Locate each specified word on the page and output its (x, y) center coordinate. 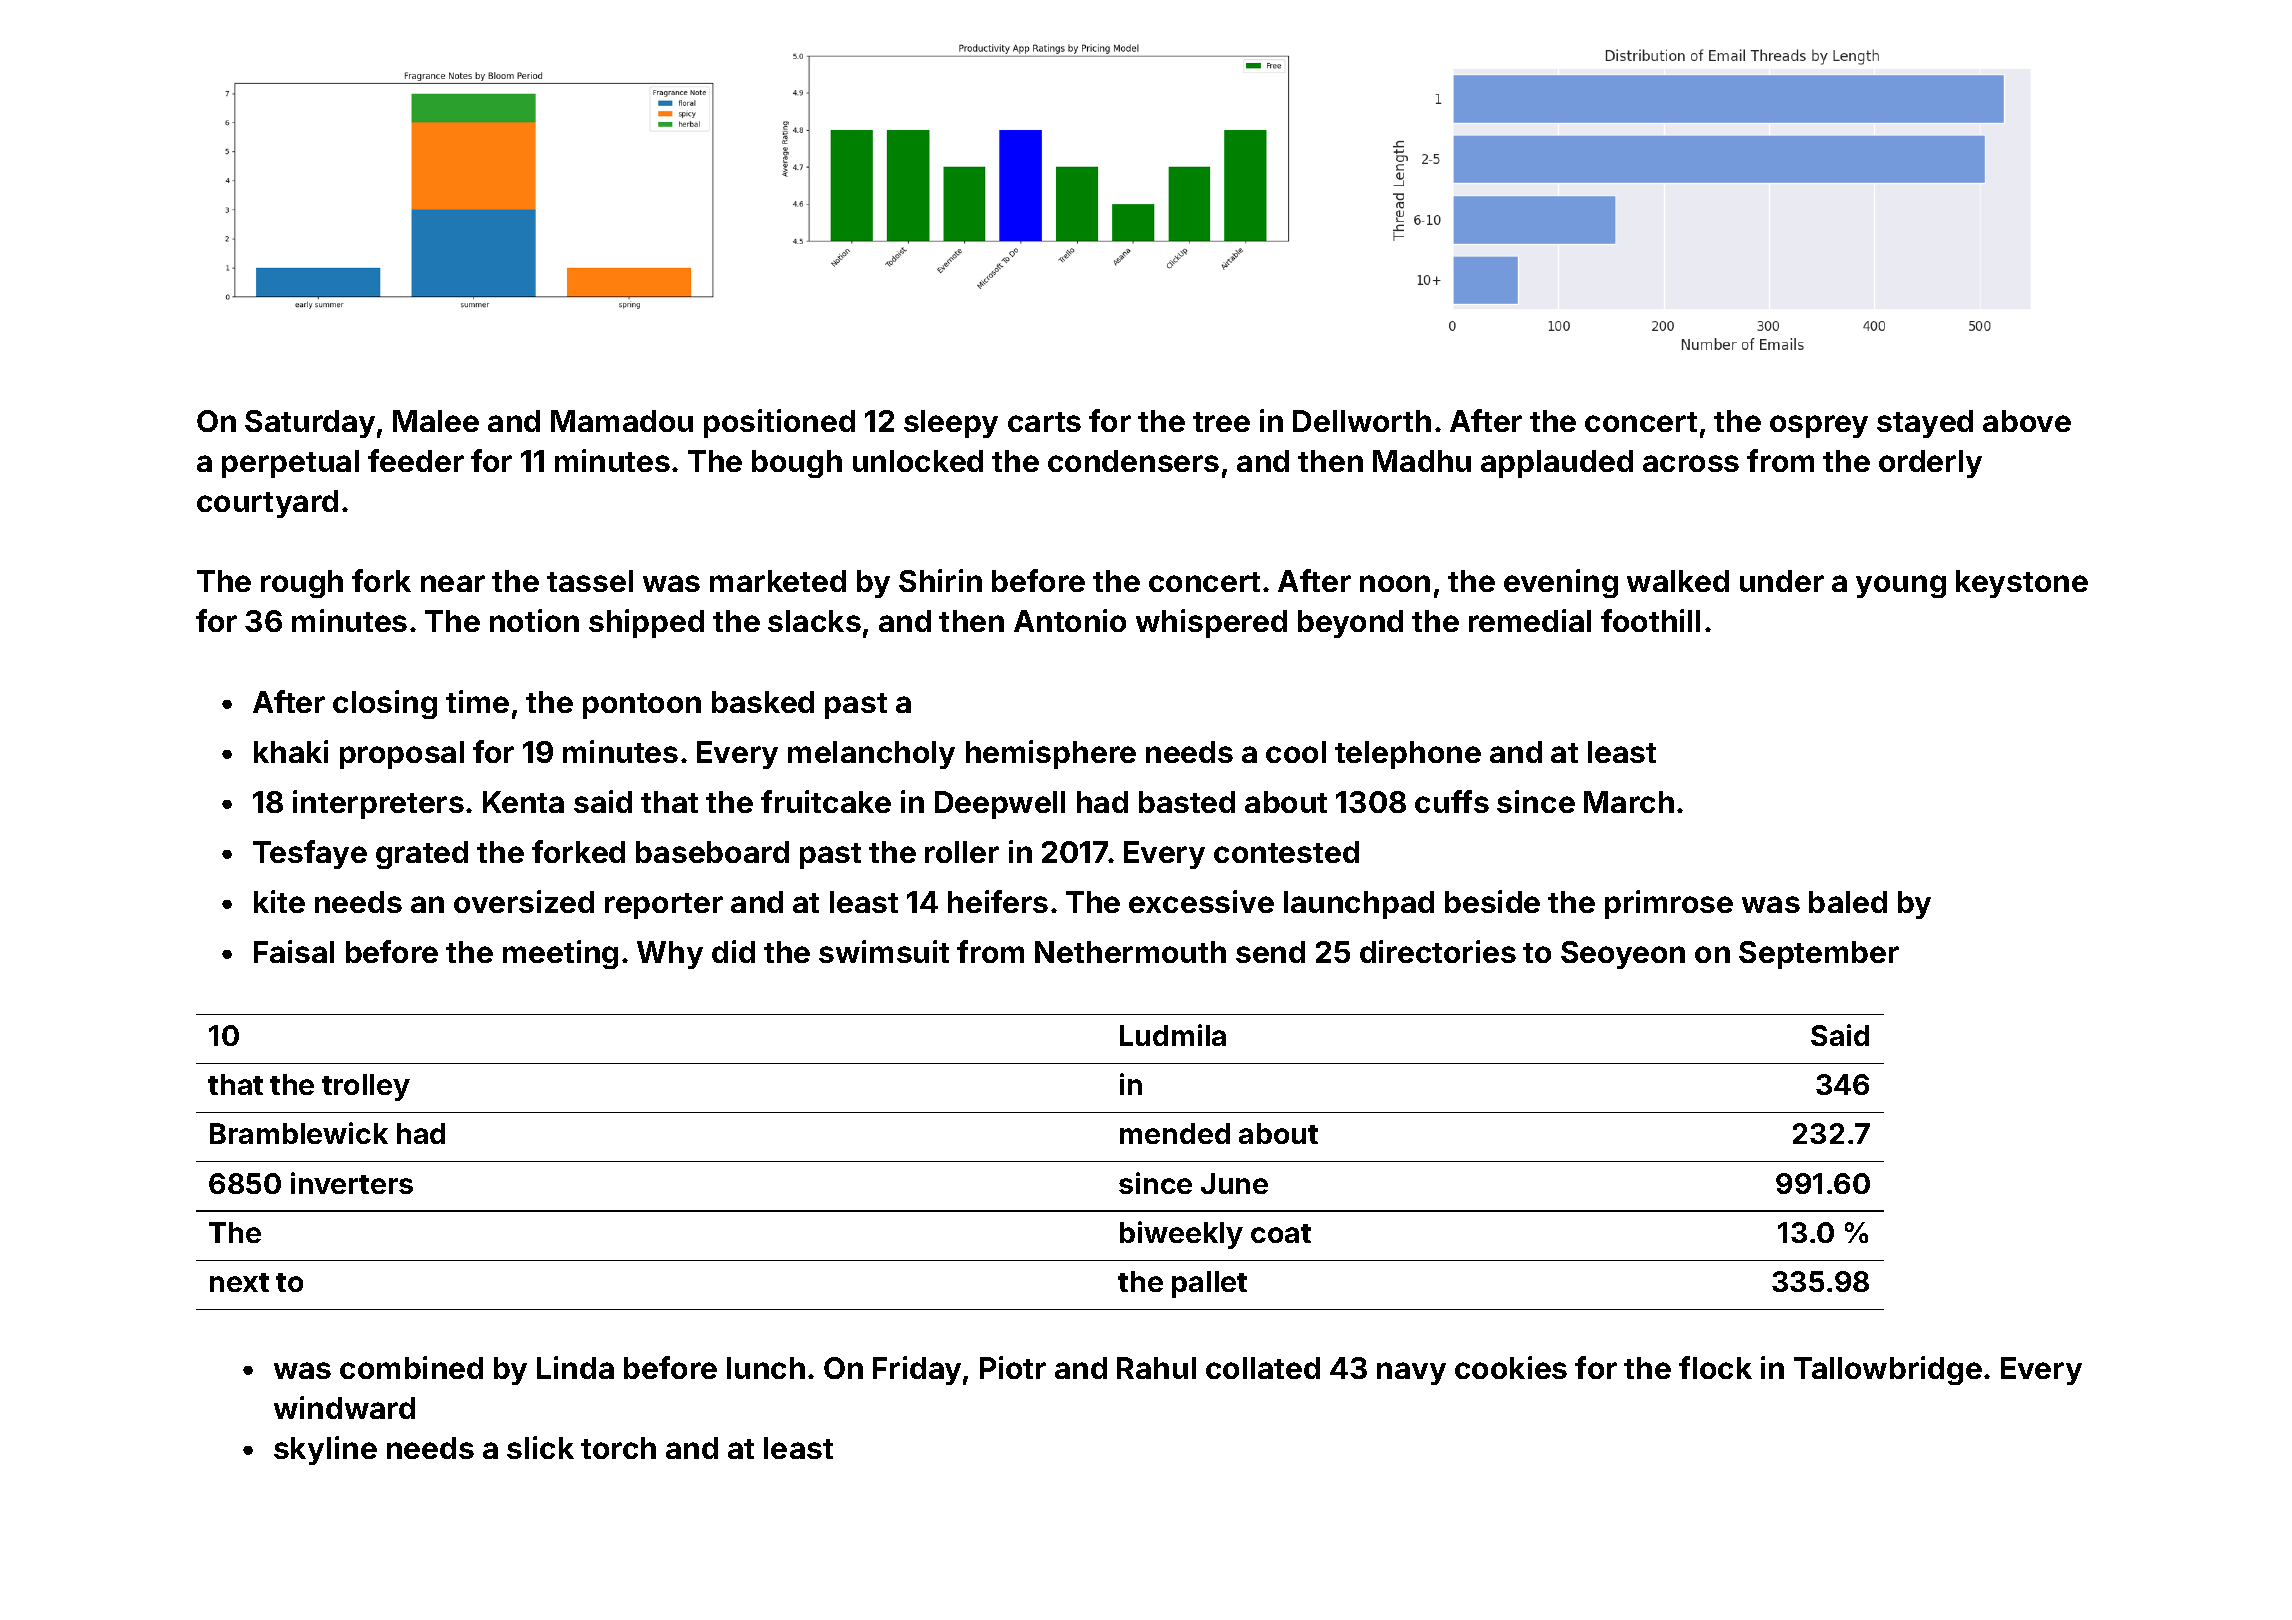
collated (1263, 1368)
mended (1175, 1133)
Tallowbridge (1888, 1370)
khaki (291, 751)
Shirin (940, 580)
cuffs (1452, 801)
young (1901, 586)
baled (1848, 902)
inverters (352, 1183)
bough (797, 464)
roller (962, 852)
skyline (325, 1450)
